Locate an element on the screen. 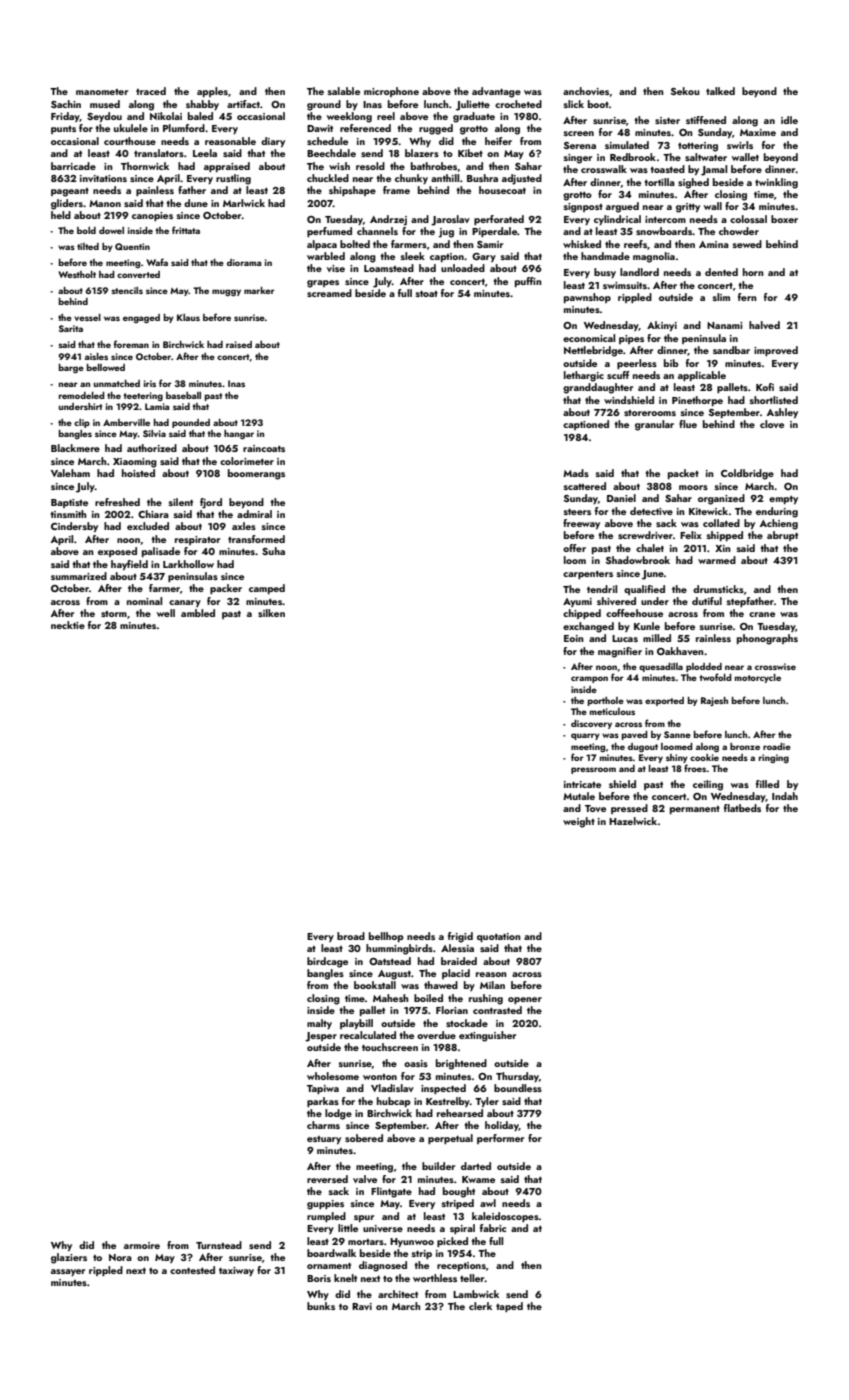 This screenshot has width=849, height=1400. flatbeds is located at coordinates (742, 808).
